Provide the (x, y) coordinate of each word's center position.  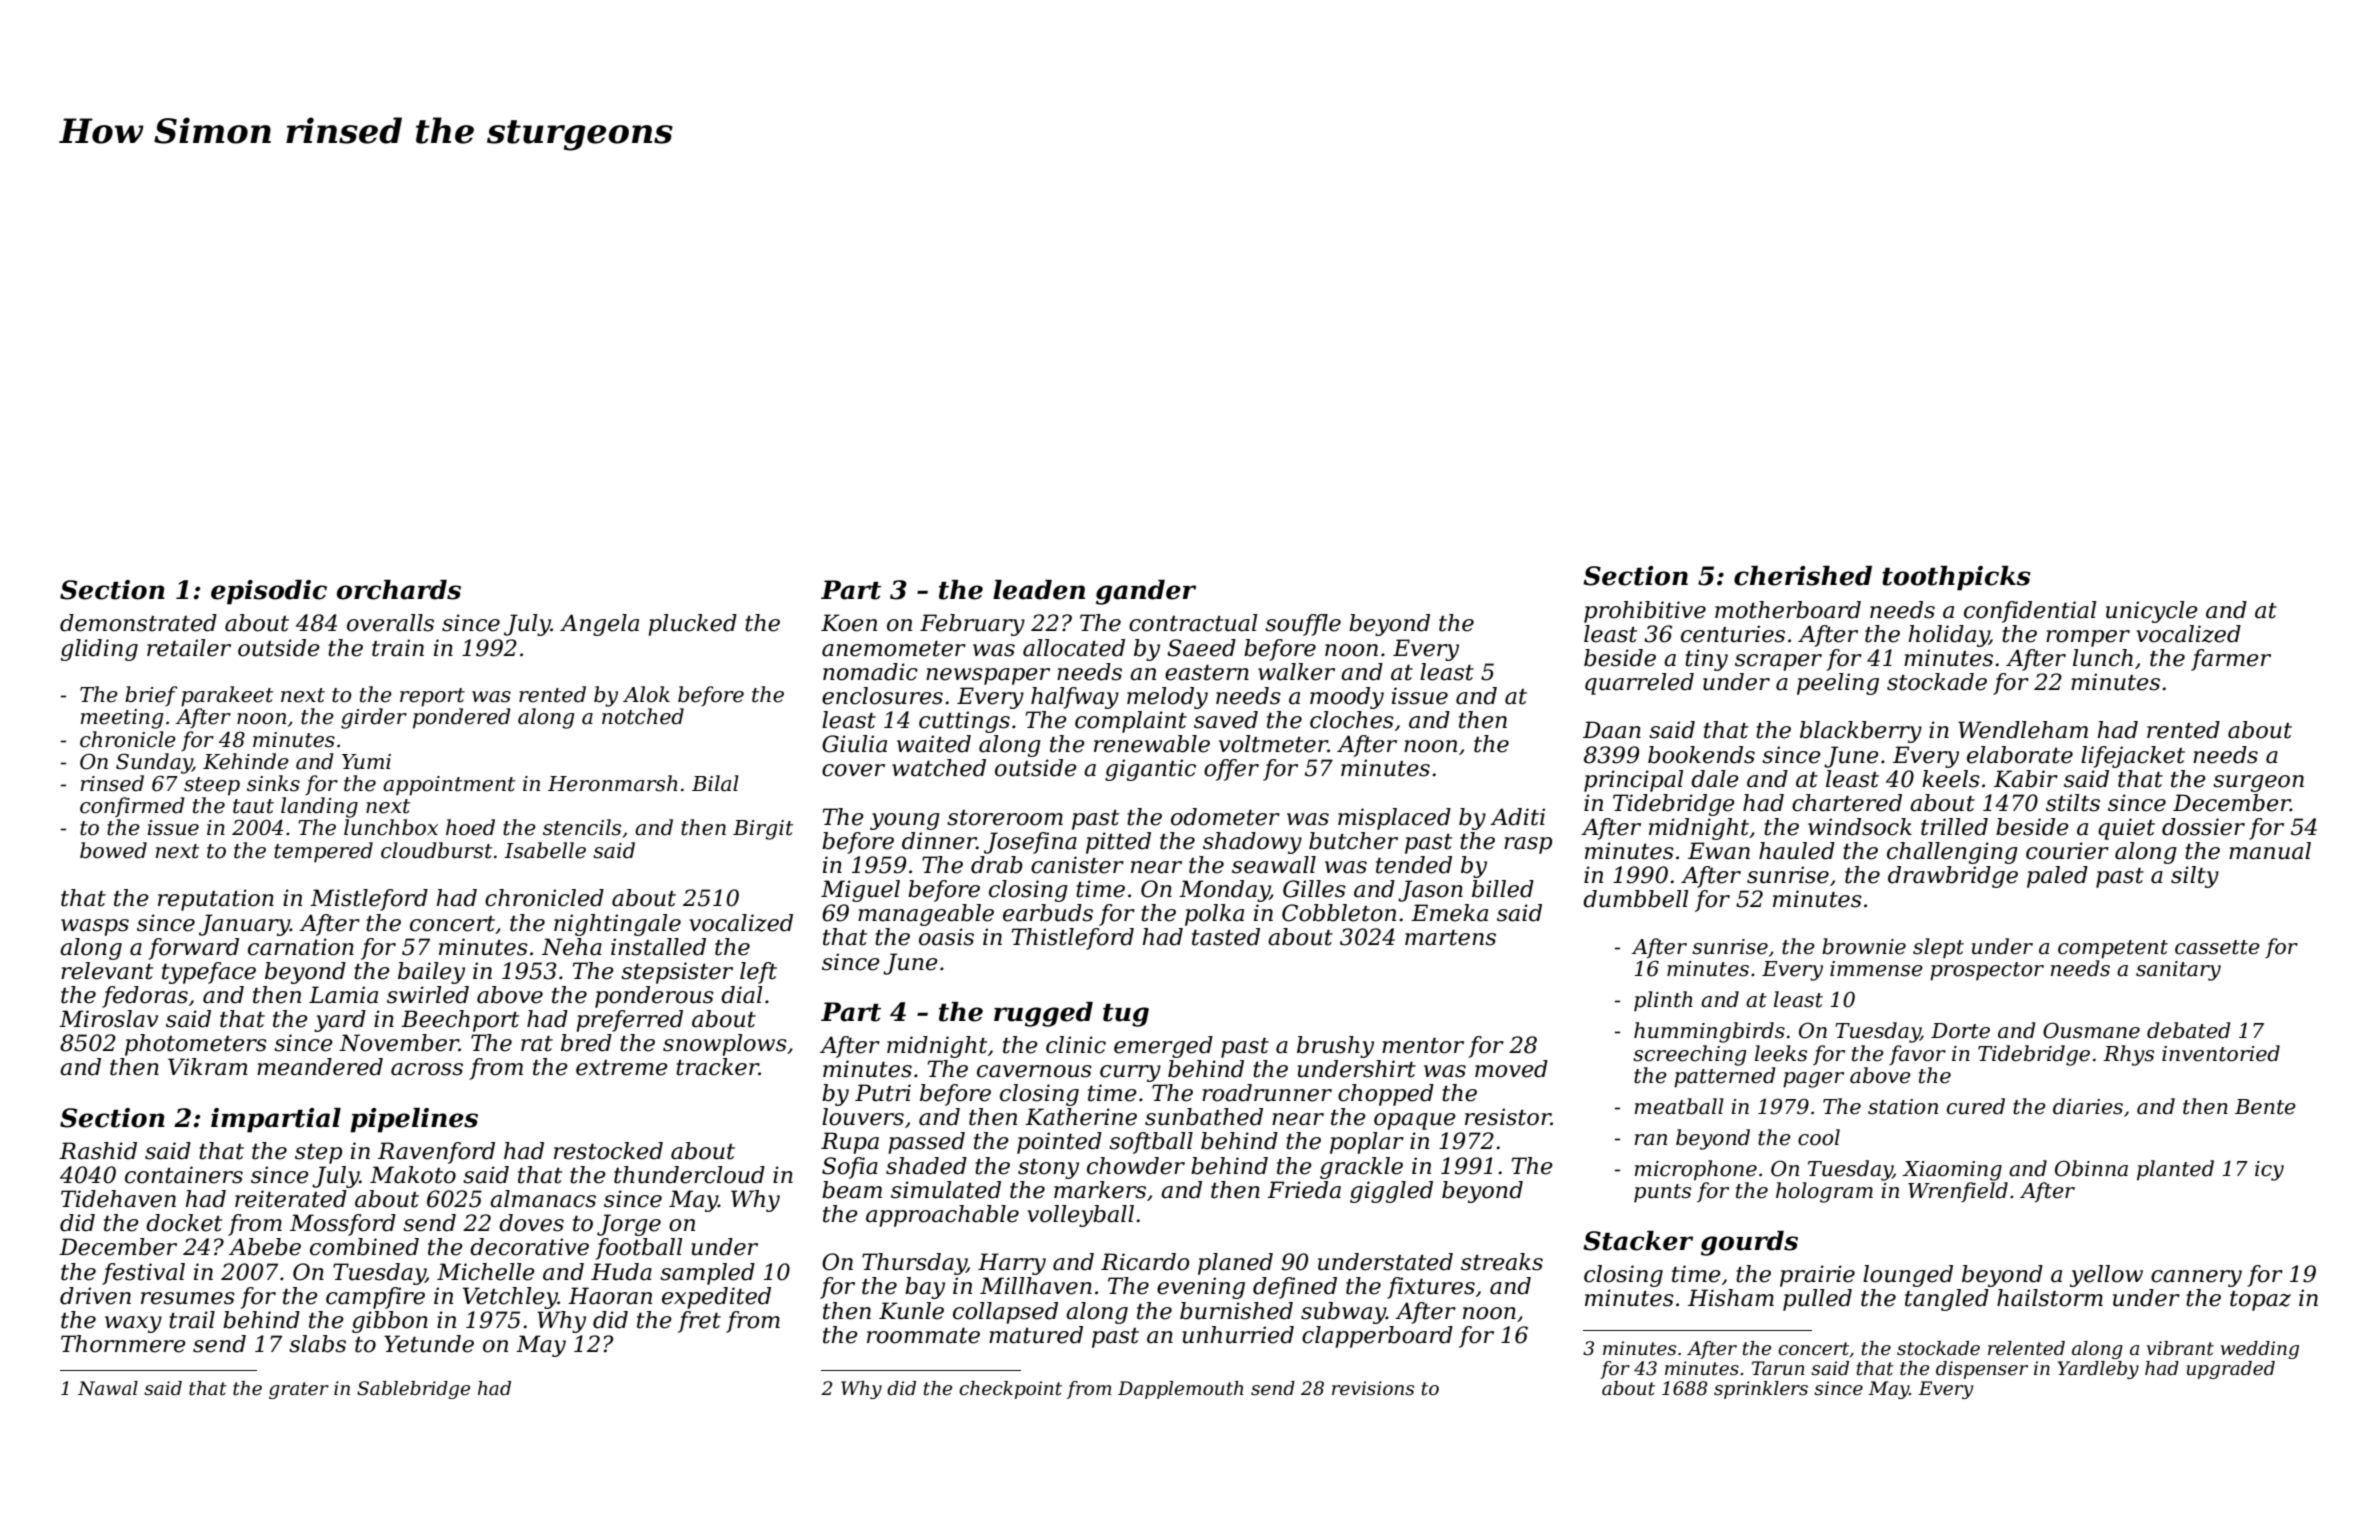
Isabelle (545, 850)
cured (1976, 1106)
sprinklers (1761, 1390)
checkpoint (1010, 1390)
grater (299, 1390)
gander (1146, 592)
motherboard (1788, 610)
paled (2057, 877)
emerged (1163, 1047)
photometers (196, 1045)
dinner (939, 841)
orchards (399, 590)
